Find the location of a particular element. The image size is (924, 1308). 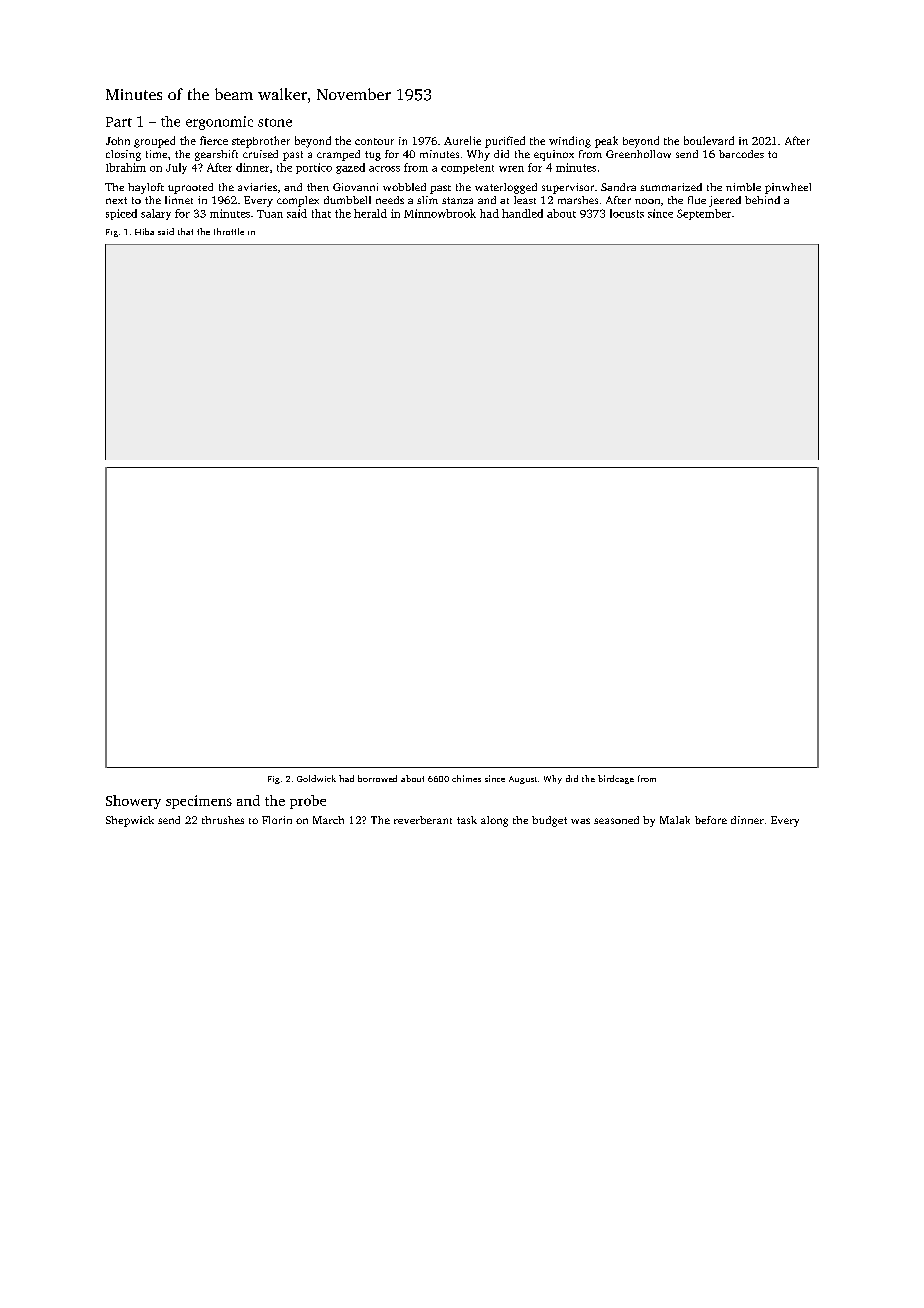

purified is located at coordinates (505, 142).
